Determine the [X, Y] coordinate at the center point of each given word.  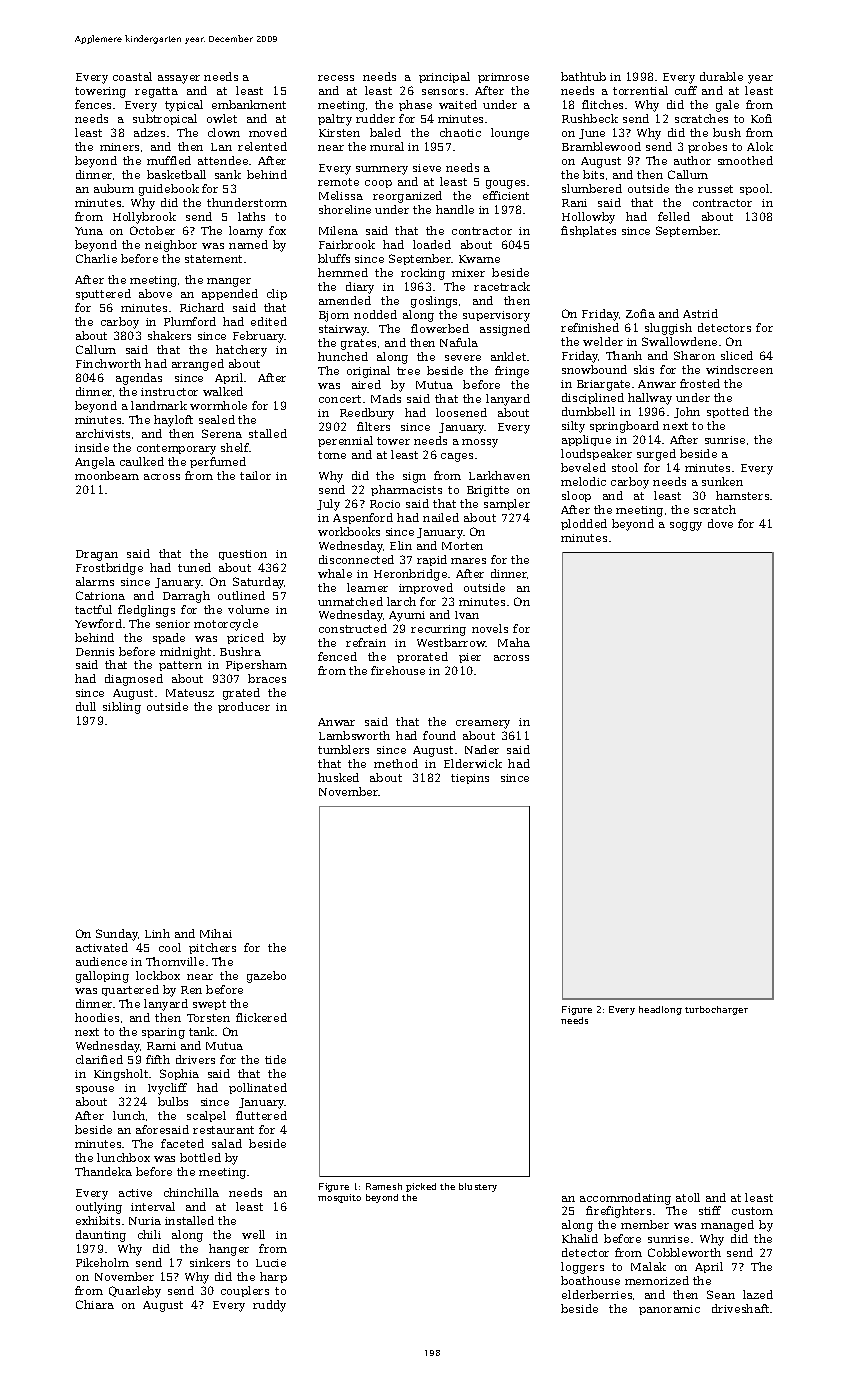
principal [444, 77]
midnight [185, 653]
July [328, 505]
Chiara [95, 1304]
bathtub [583, 76]
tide [275, 1059]
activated [102, 947]
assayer [179, 79]
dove [720, 523]
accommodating [625, 1199]
